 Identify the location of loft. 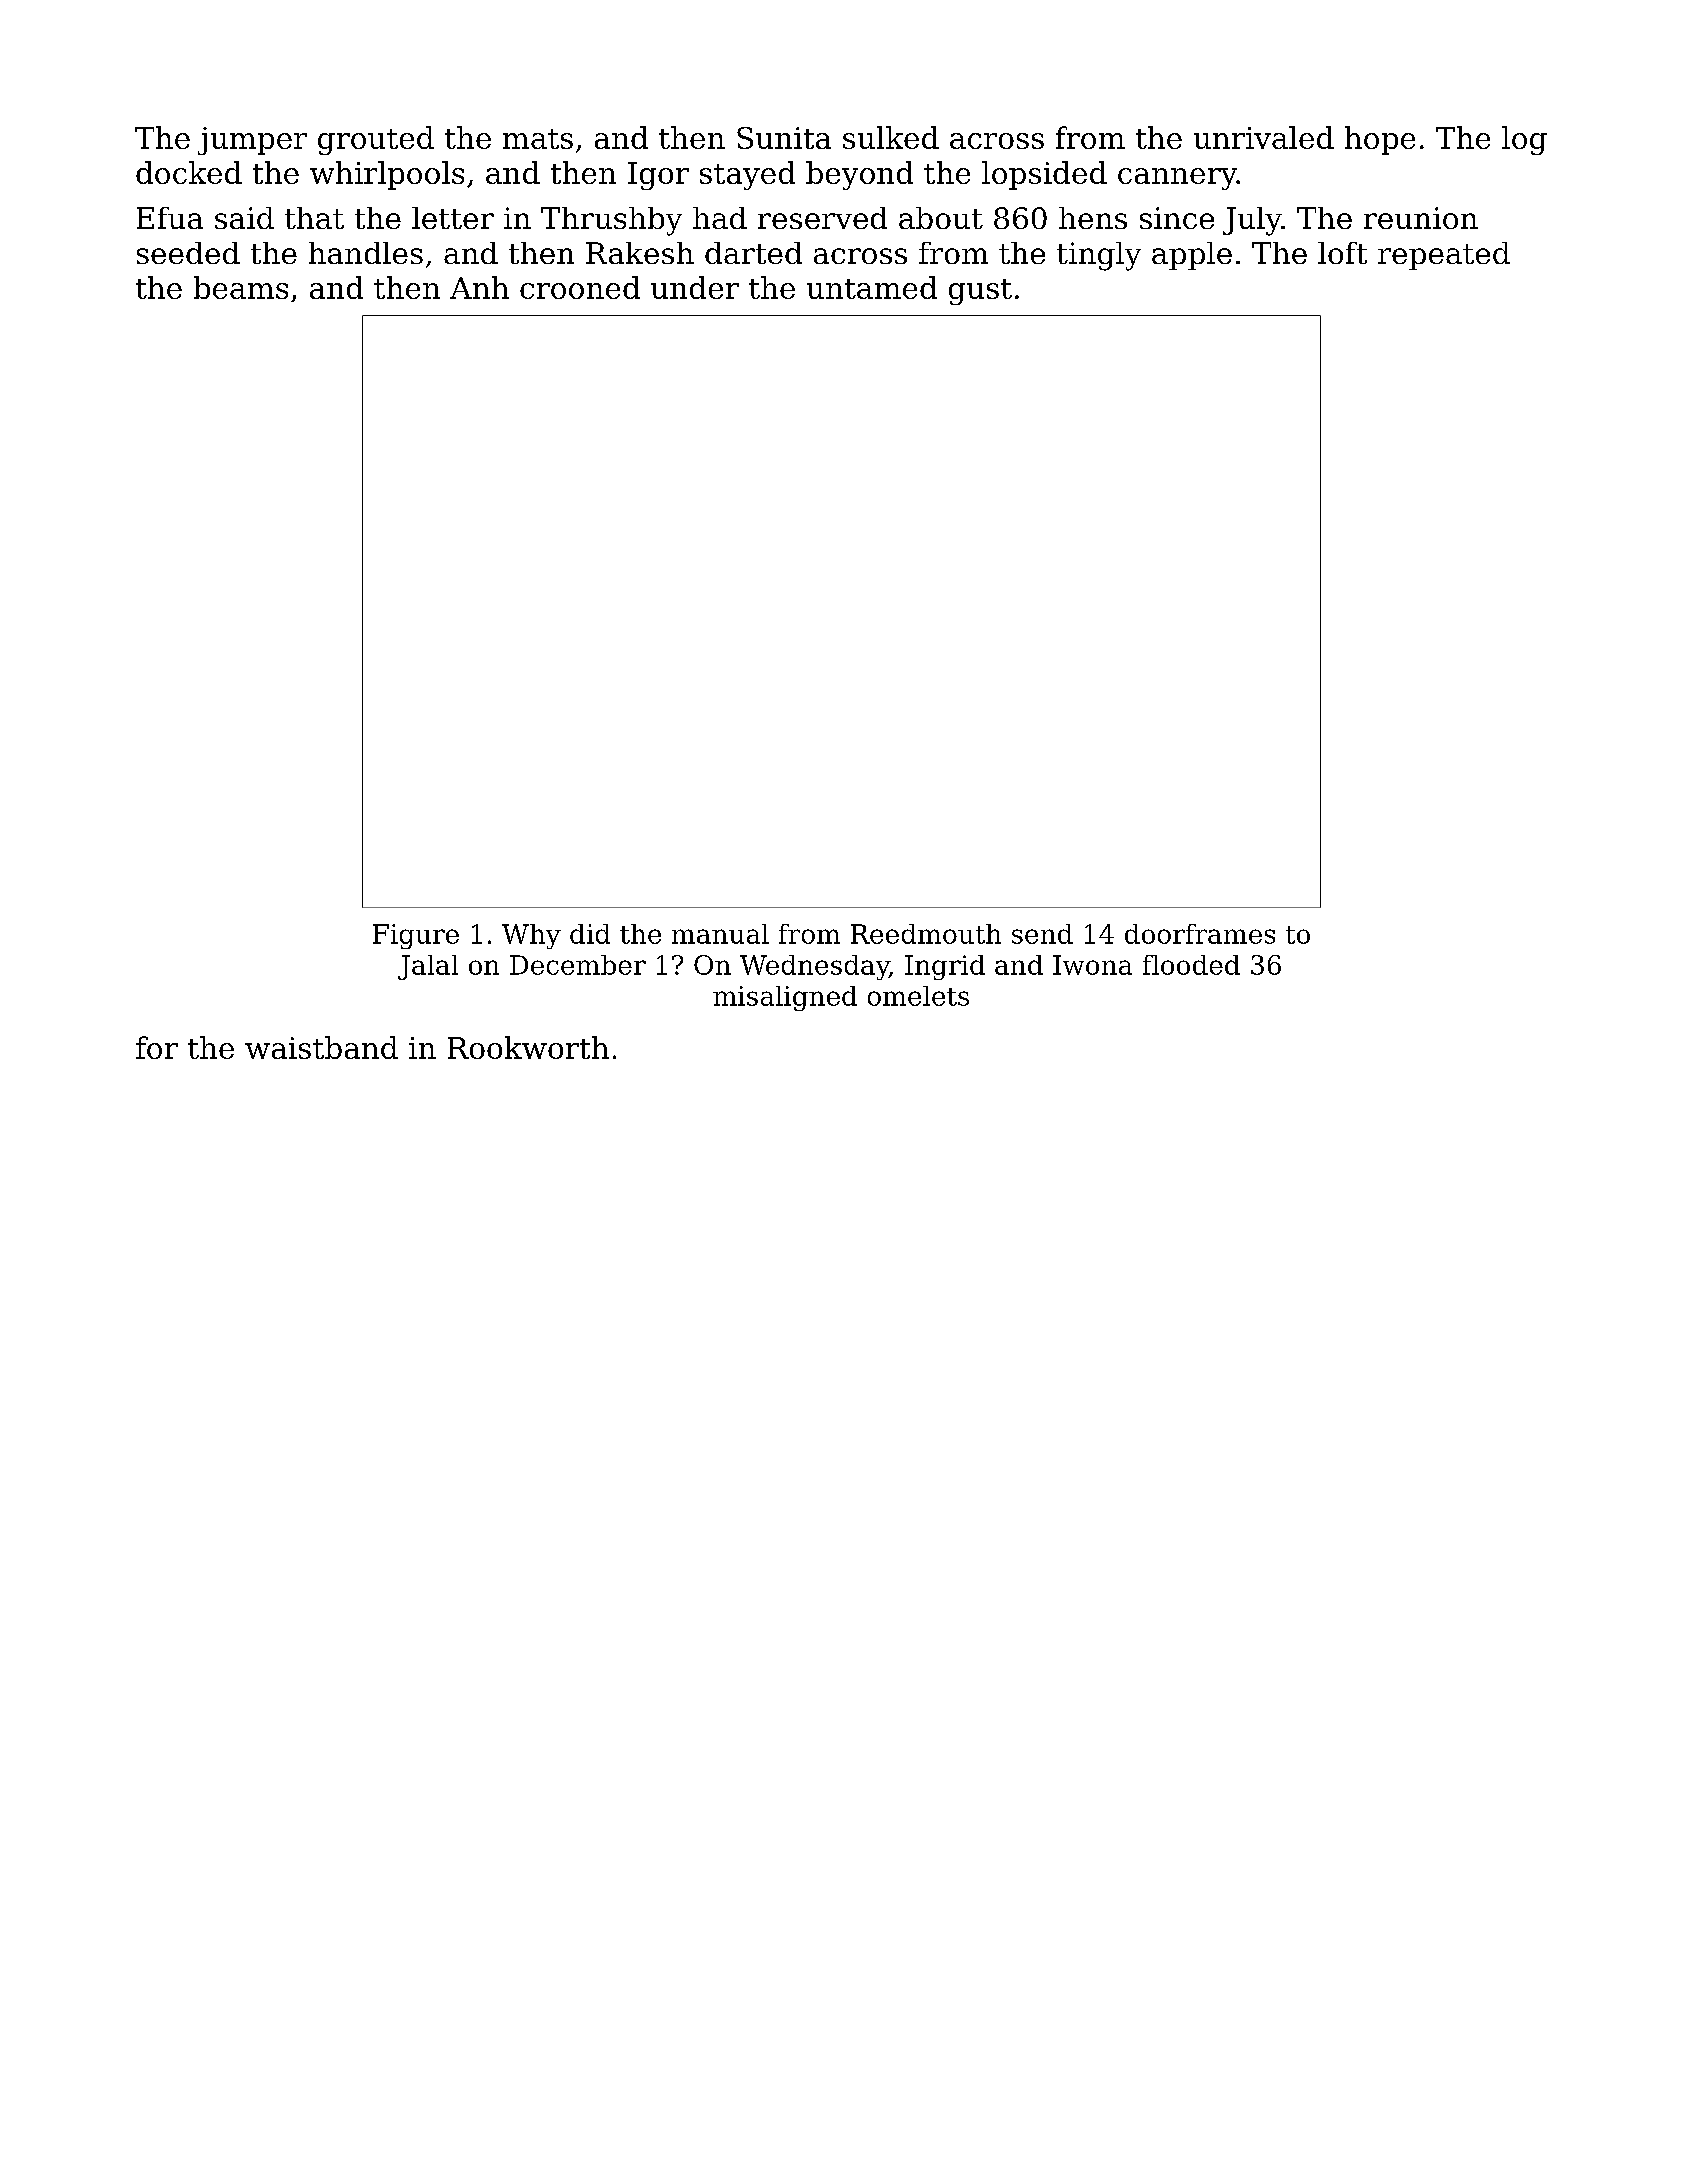
(1342, 253).
